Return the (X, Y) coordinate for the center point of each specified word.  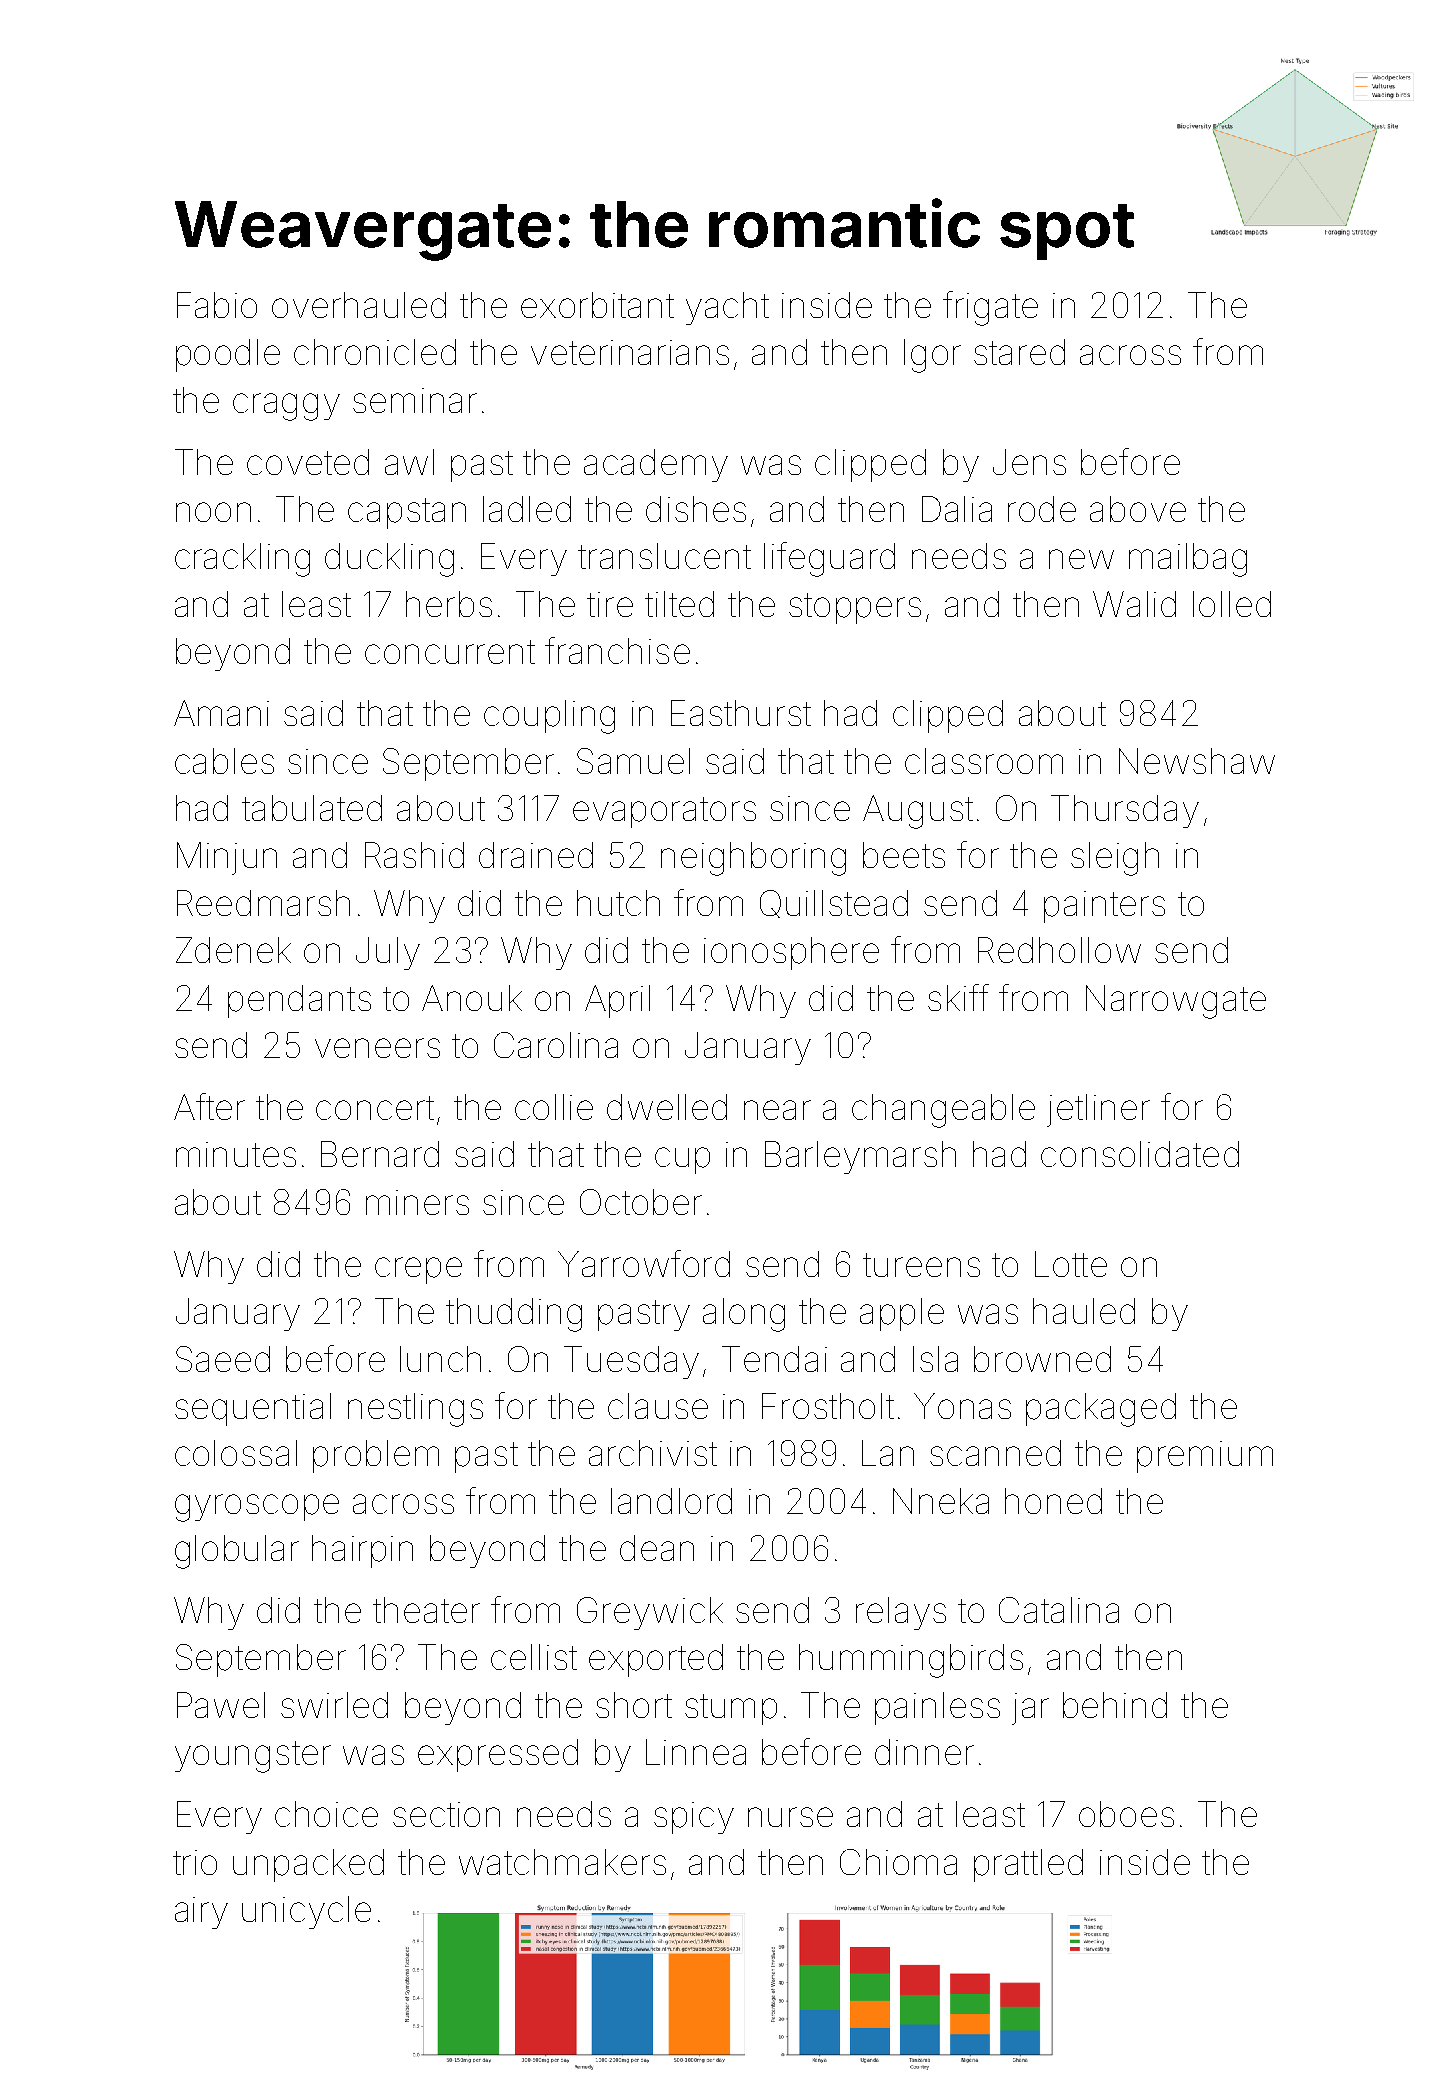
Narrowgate (1176, 1002)
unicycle (306, 1912)
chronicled (375, 352)
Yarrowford (644, 1263)
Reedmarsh (263, 903)
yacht (727, 308)
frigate (990, 308)
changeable (943, 1111)
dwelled (667, 1107)
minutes (236, 1154)
